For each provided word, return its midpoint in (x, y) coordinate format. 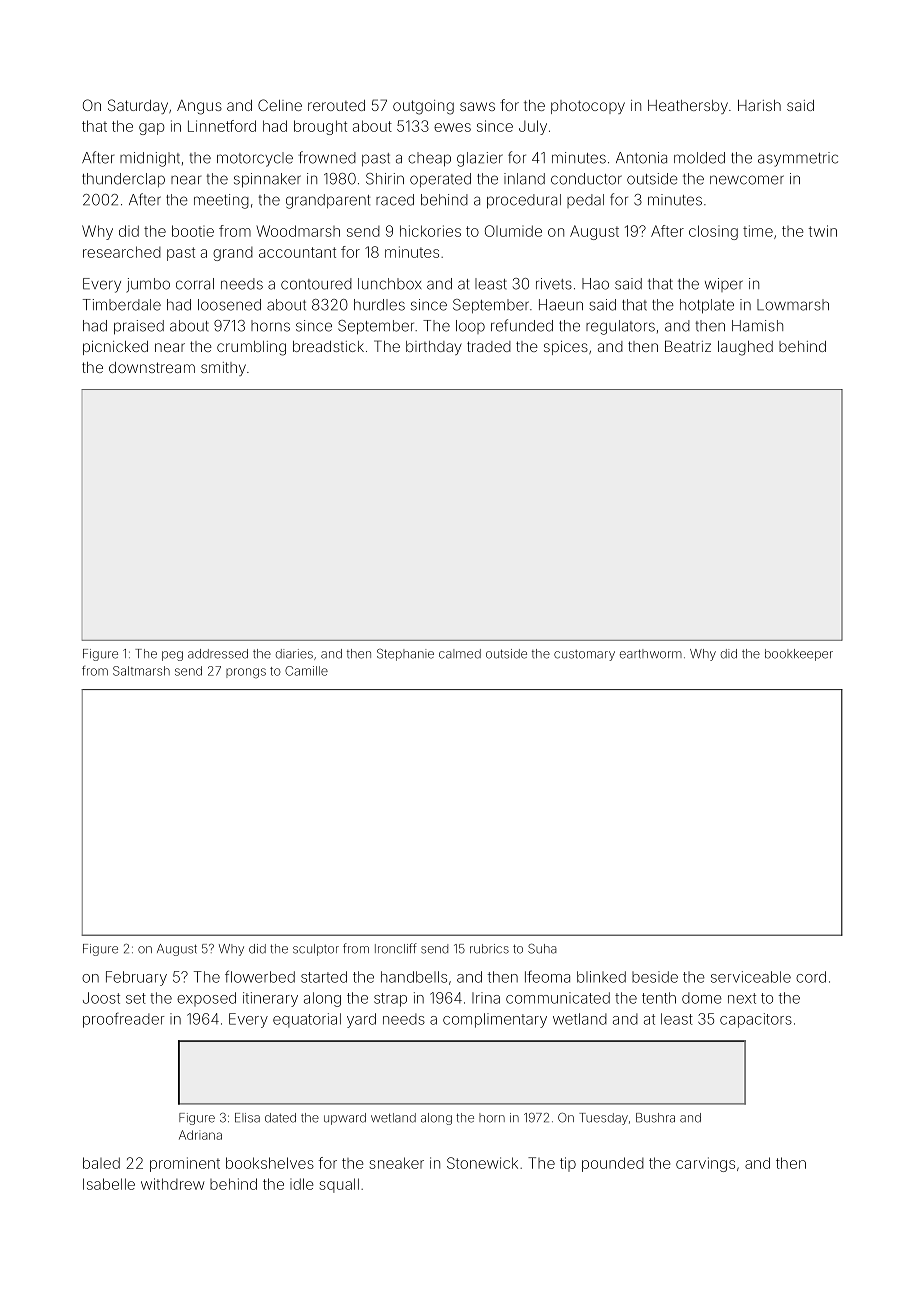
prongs (246, 673)
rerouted (336, 105)
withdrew (173, 1184)
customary (584, 655)
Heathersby (688, 107)
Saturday (138, 106)
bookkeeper (799, 655)
